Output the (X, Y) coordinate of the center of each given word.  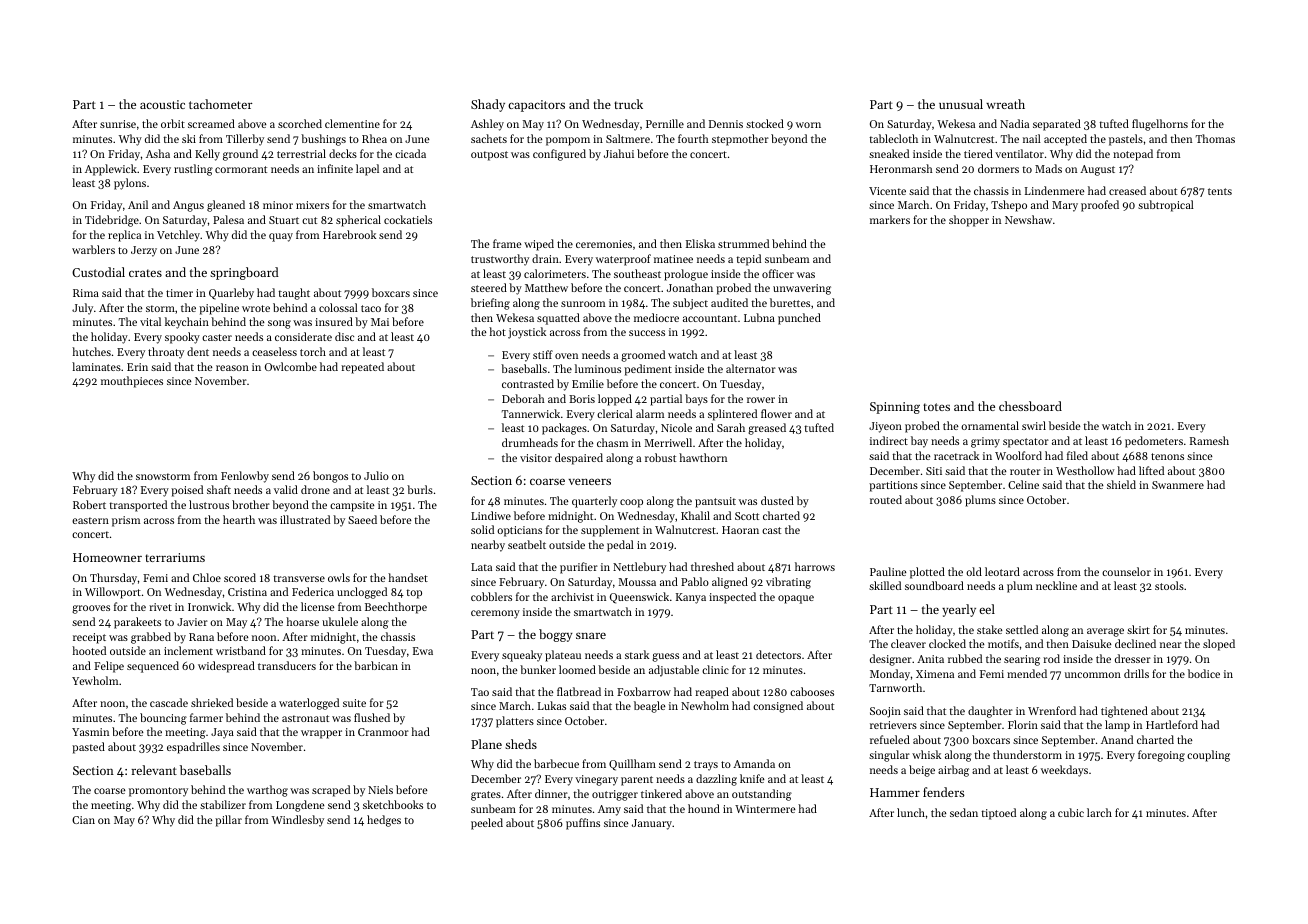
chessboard (1030, 406)
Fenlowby (245, 477)
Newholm (705, 705)
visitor (536, 458)
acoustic (162, 104)
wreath (1005, 104)
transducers (287, 665)
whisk (926, 754)
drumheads (530, 442)
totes (936, 407)
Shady (488, 105)
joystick (527, 333)
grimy (985, 442)
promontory (158, 792)
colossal (338, 307)
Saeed (362, 519)
